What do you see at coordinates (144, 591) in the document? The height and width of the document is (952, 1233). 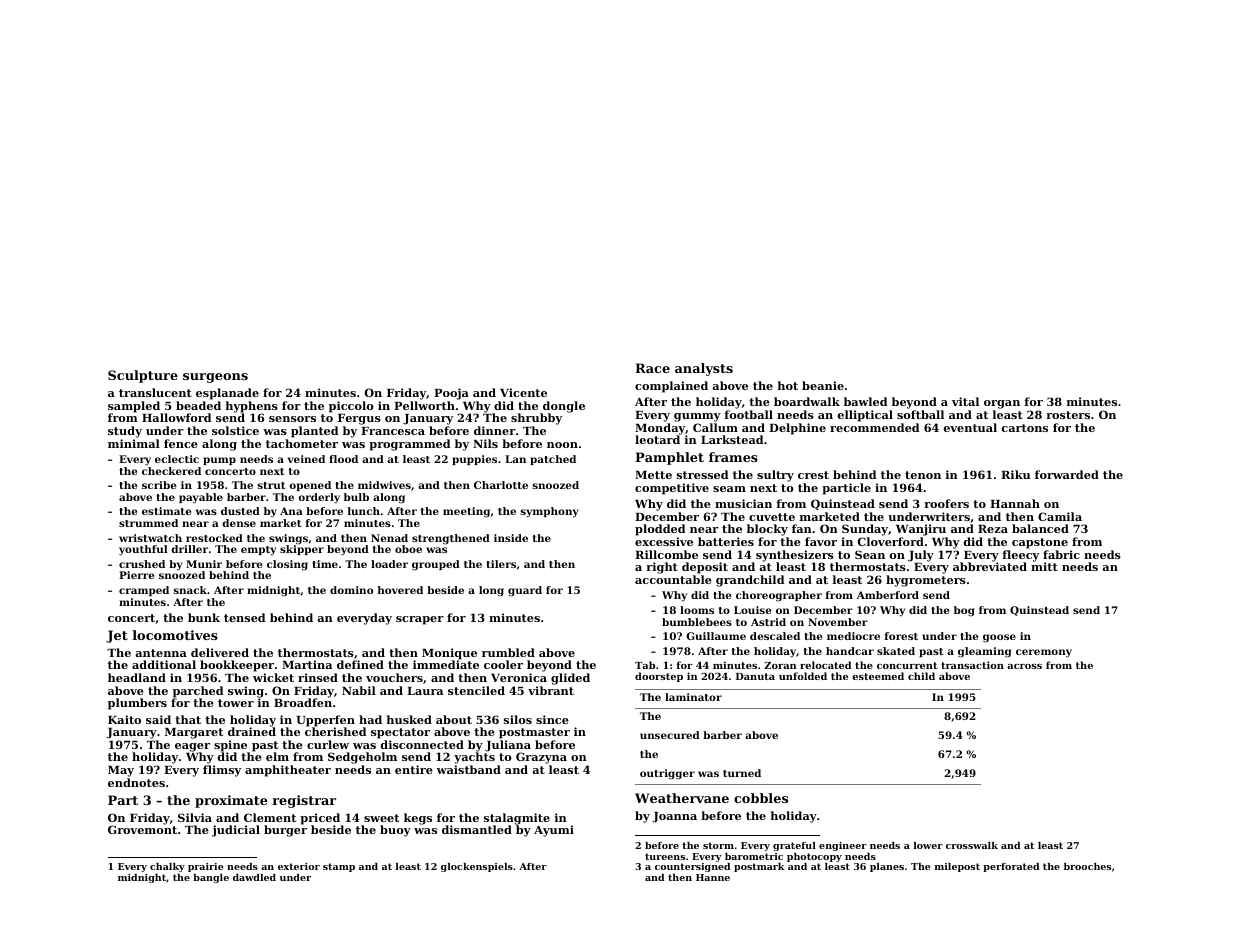 I see `cramped` at bounding box center [144, 591].
